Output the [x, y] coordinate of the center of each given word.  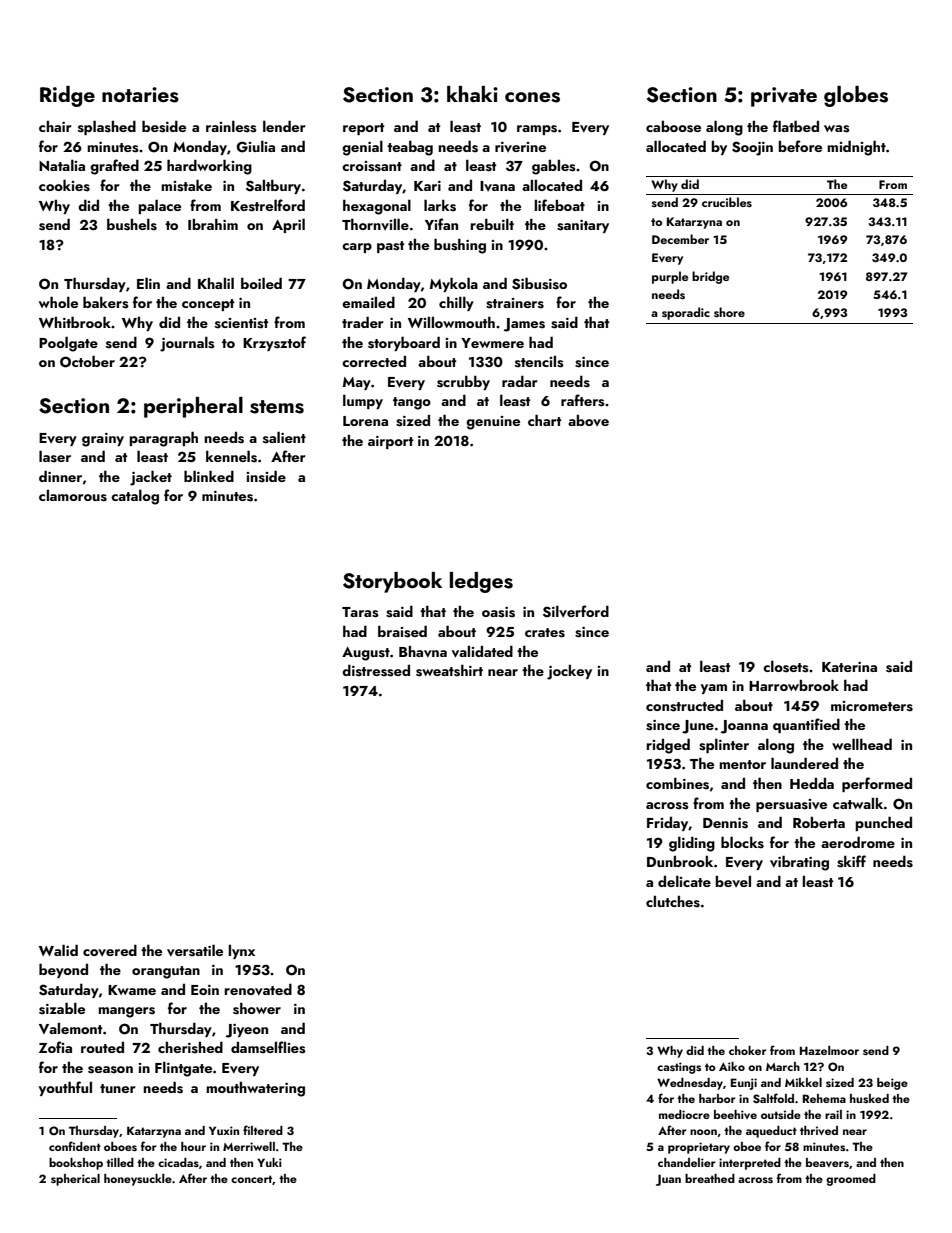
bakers [106, 302]
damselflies [268, 1047]
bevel [733, 881]
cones [532, 97]
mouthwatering [255, 1089]
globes [856, 96]
